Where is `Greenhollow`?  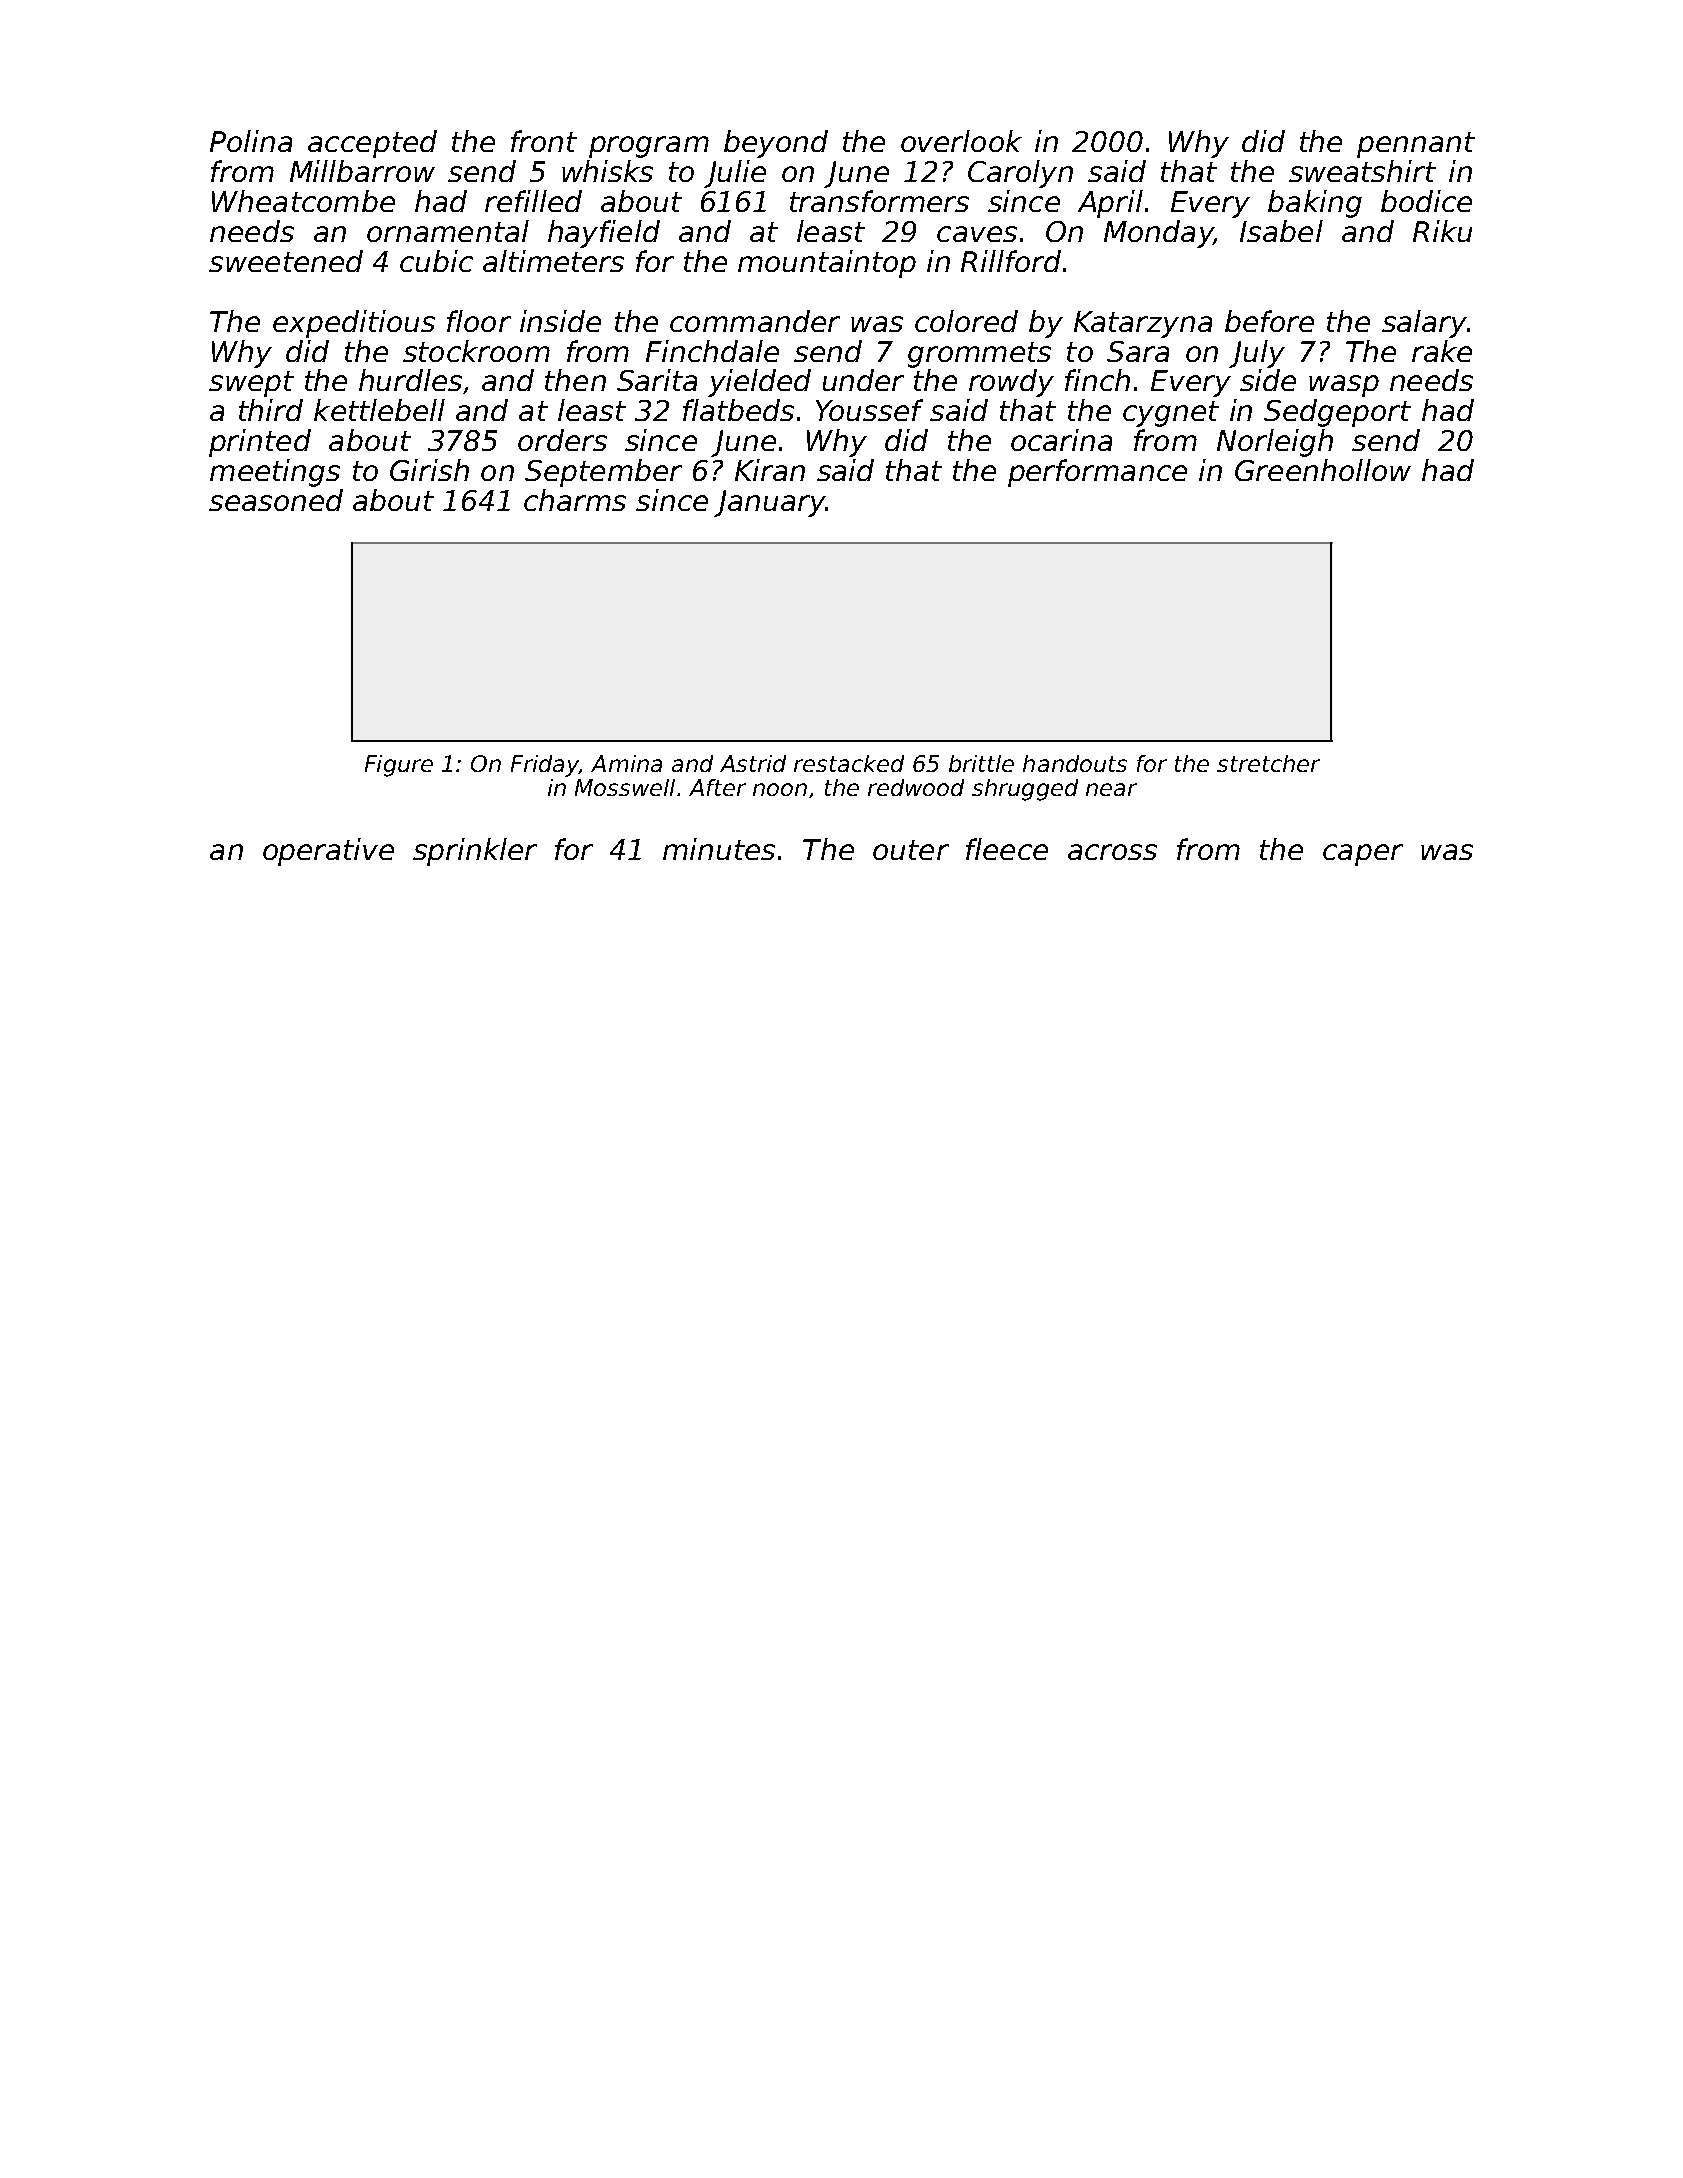
Greenhollow is located at coordinates (1323, 470).
